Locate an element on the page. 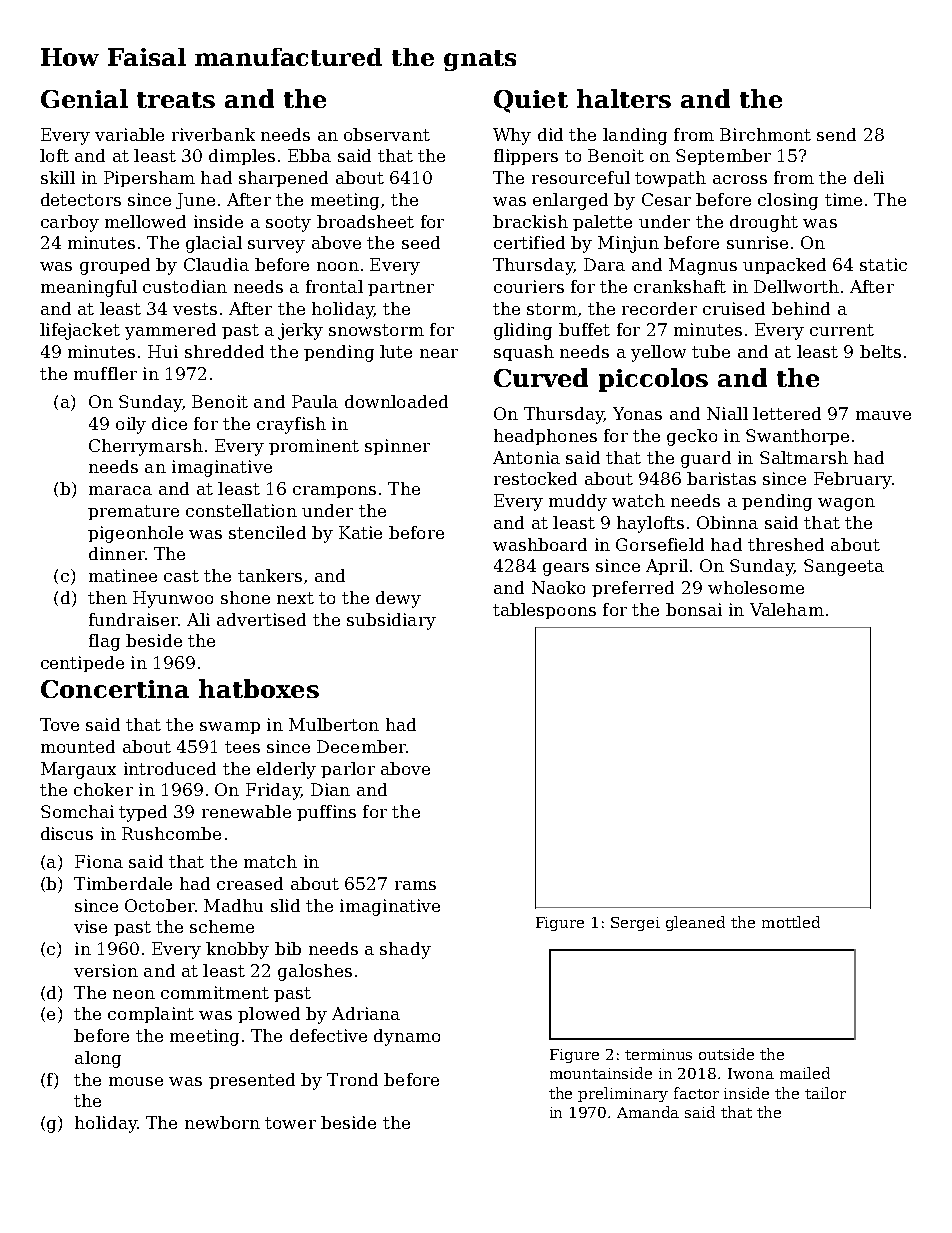 The width and height of the image is (952, 1233). Niall is located at coordinates (727, 413).
